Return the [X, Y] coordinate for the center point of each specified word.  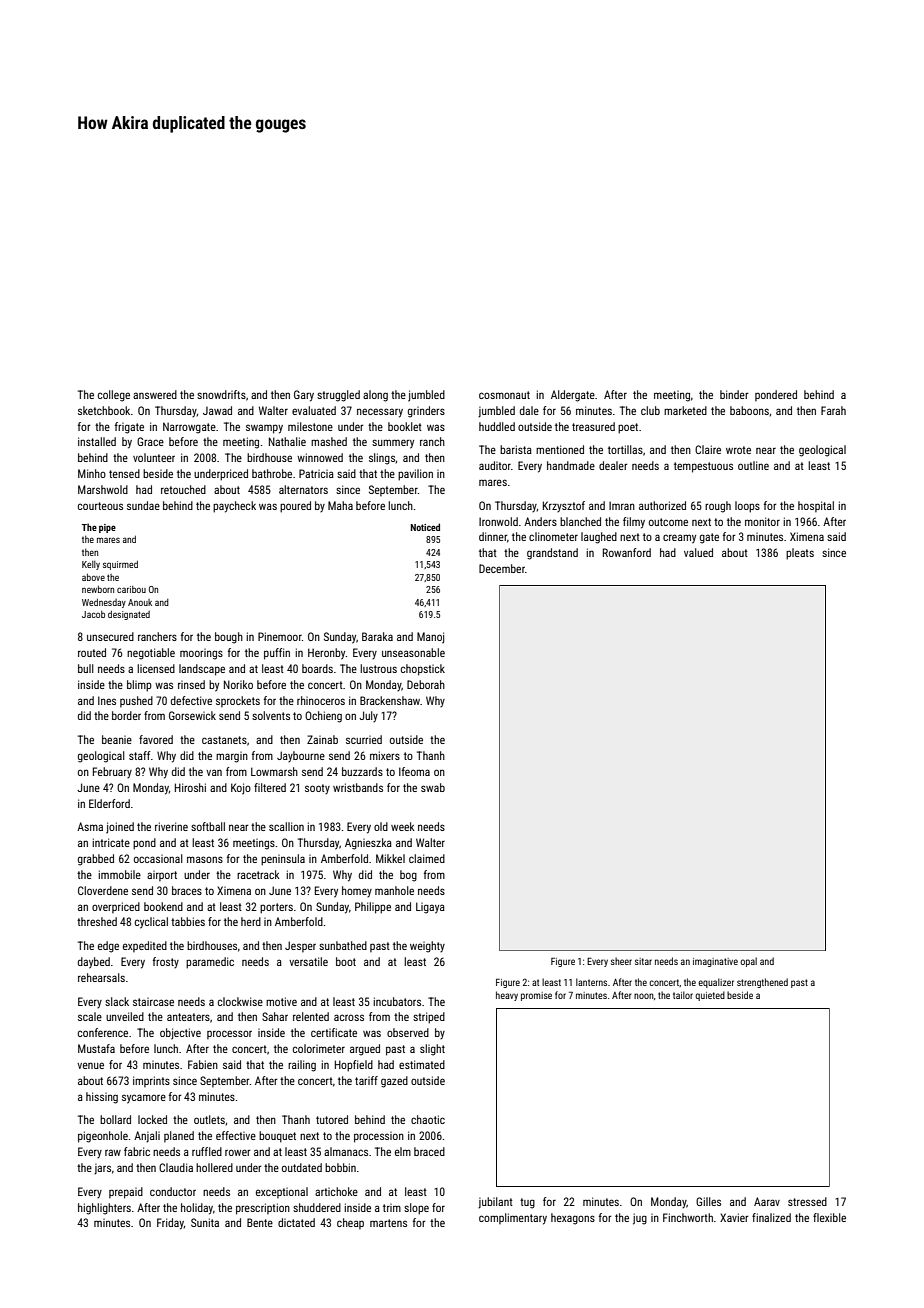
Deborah [426, 684]
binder [734, 394]
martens [388, 1223]
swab [433, 787]
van [214, 772]
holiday [197, 1209]
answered [155, 394]
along [375, 396]
